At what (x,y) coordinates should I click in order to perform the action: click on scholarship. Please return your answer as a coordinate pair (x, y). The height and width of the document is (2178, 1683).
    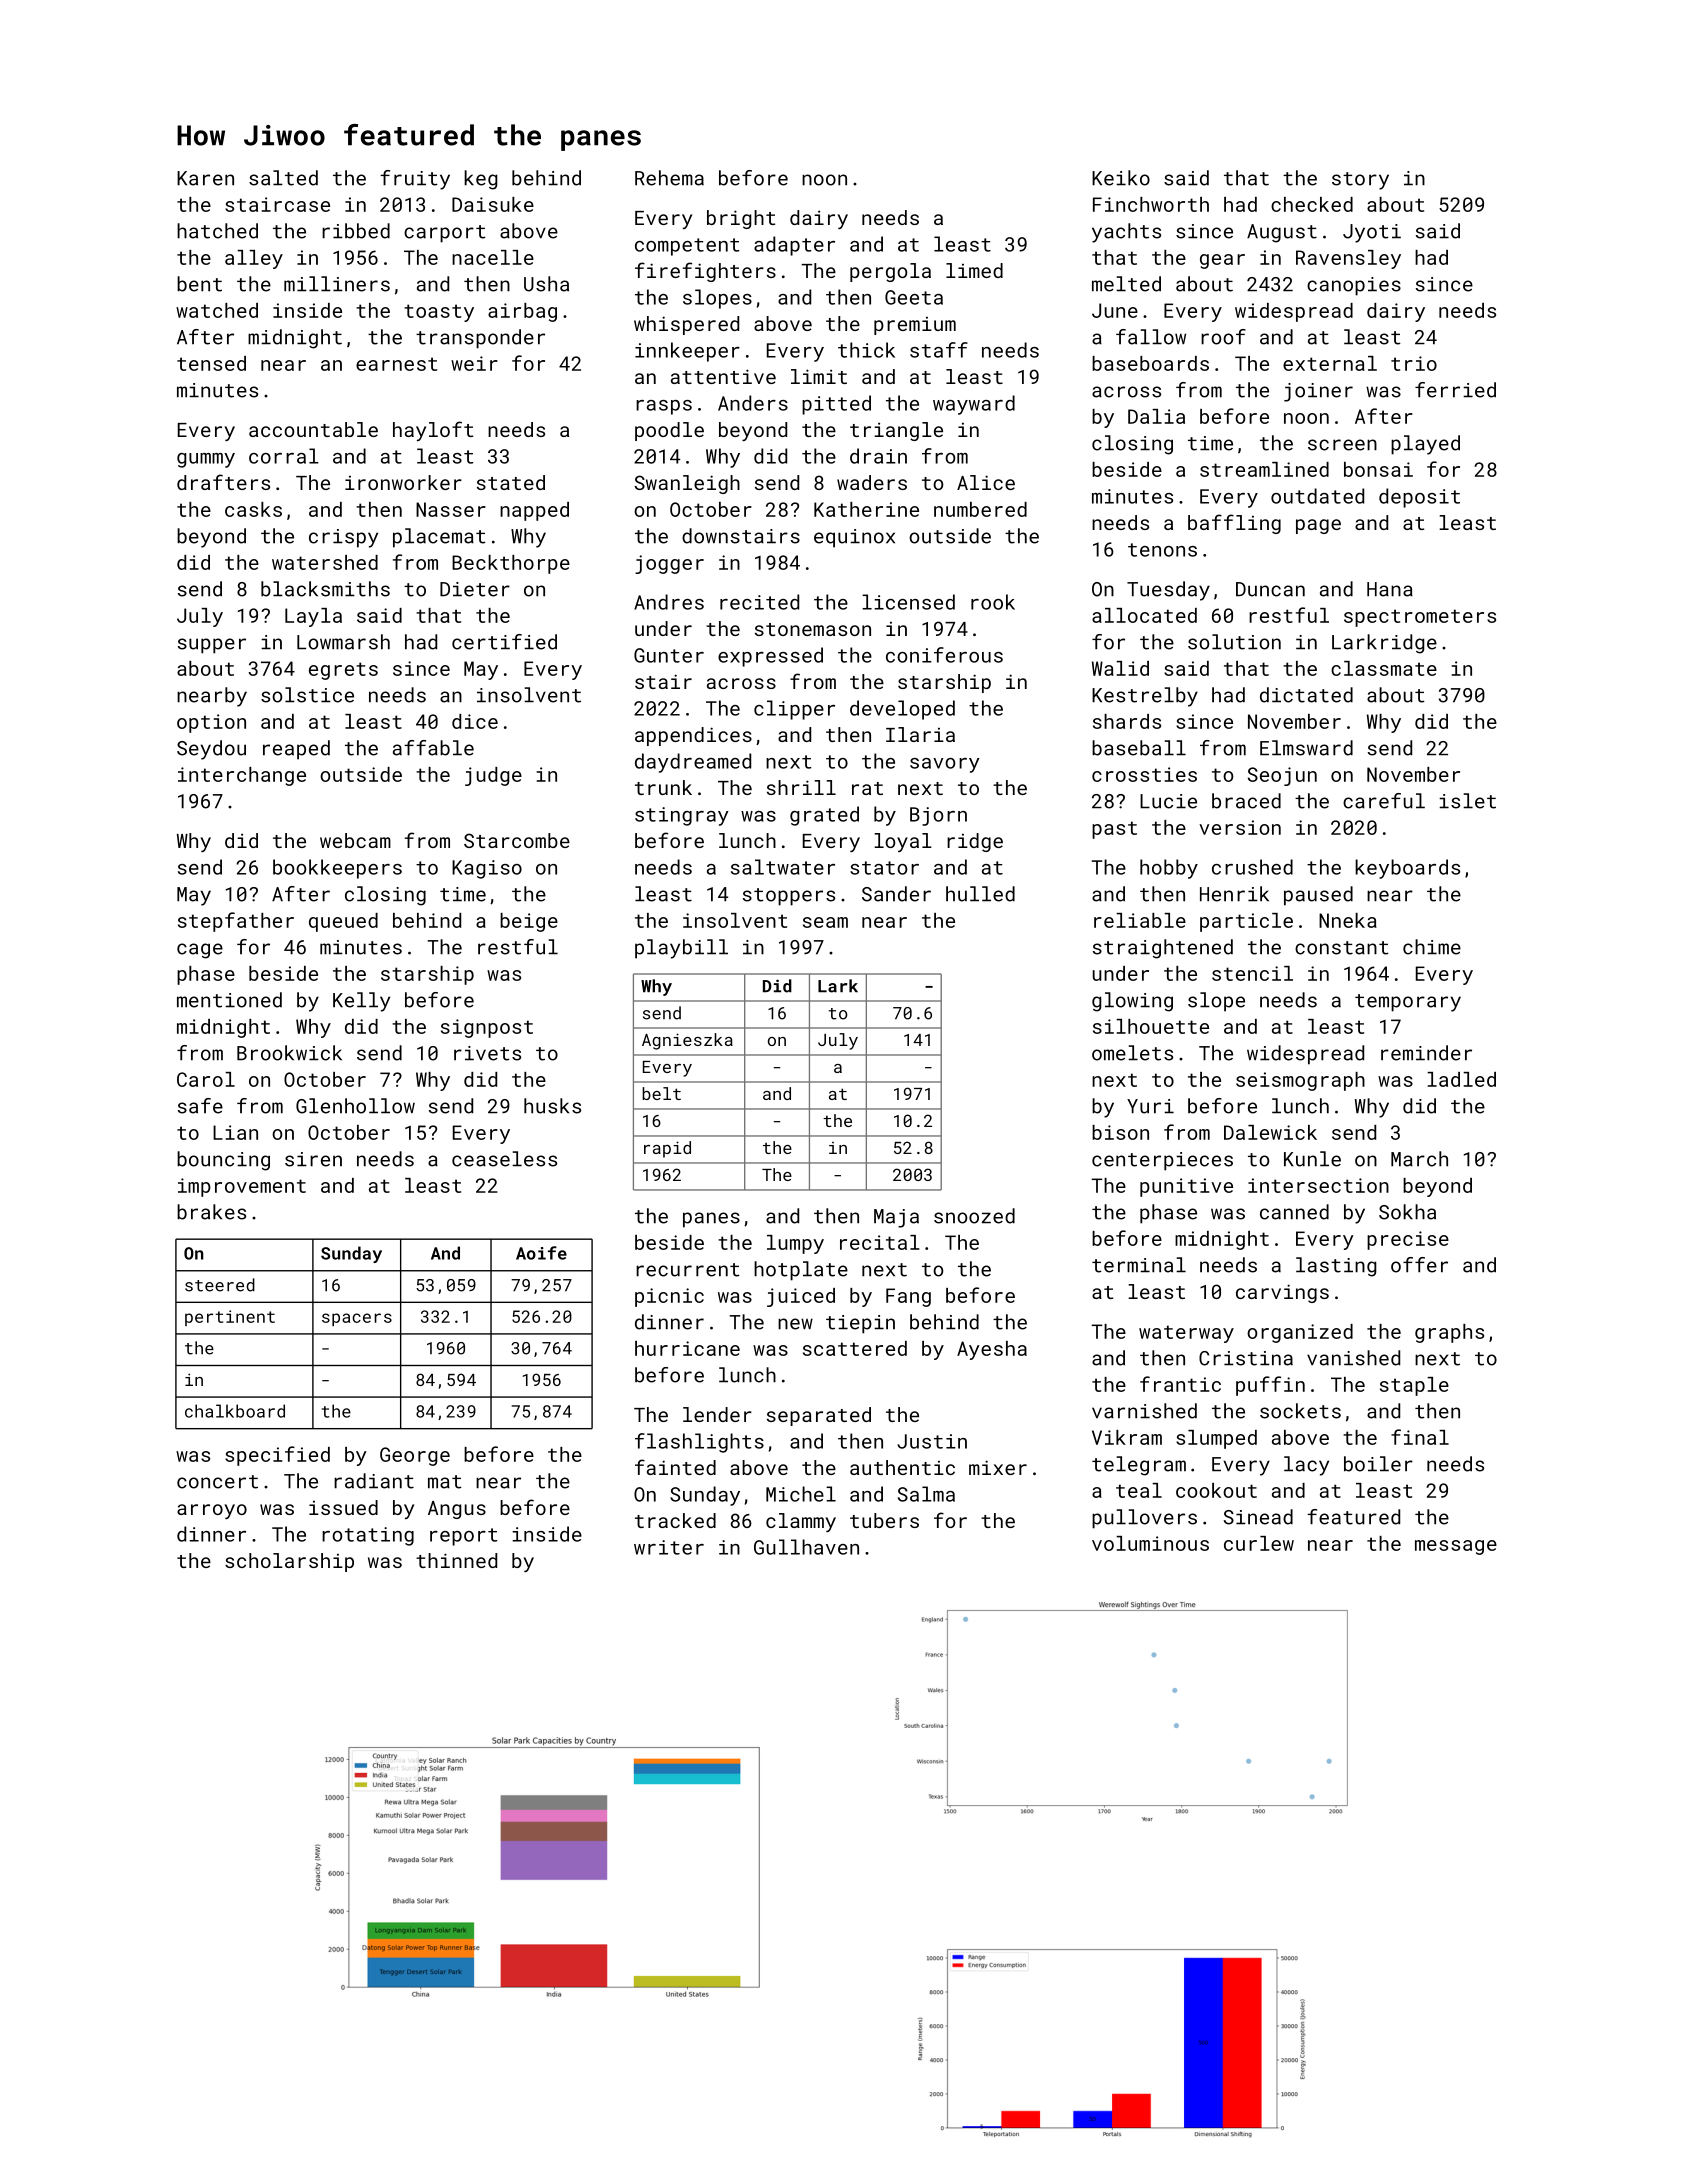
    Looking at the image, I should click on (289, 1562).
